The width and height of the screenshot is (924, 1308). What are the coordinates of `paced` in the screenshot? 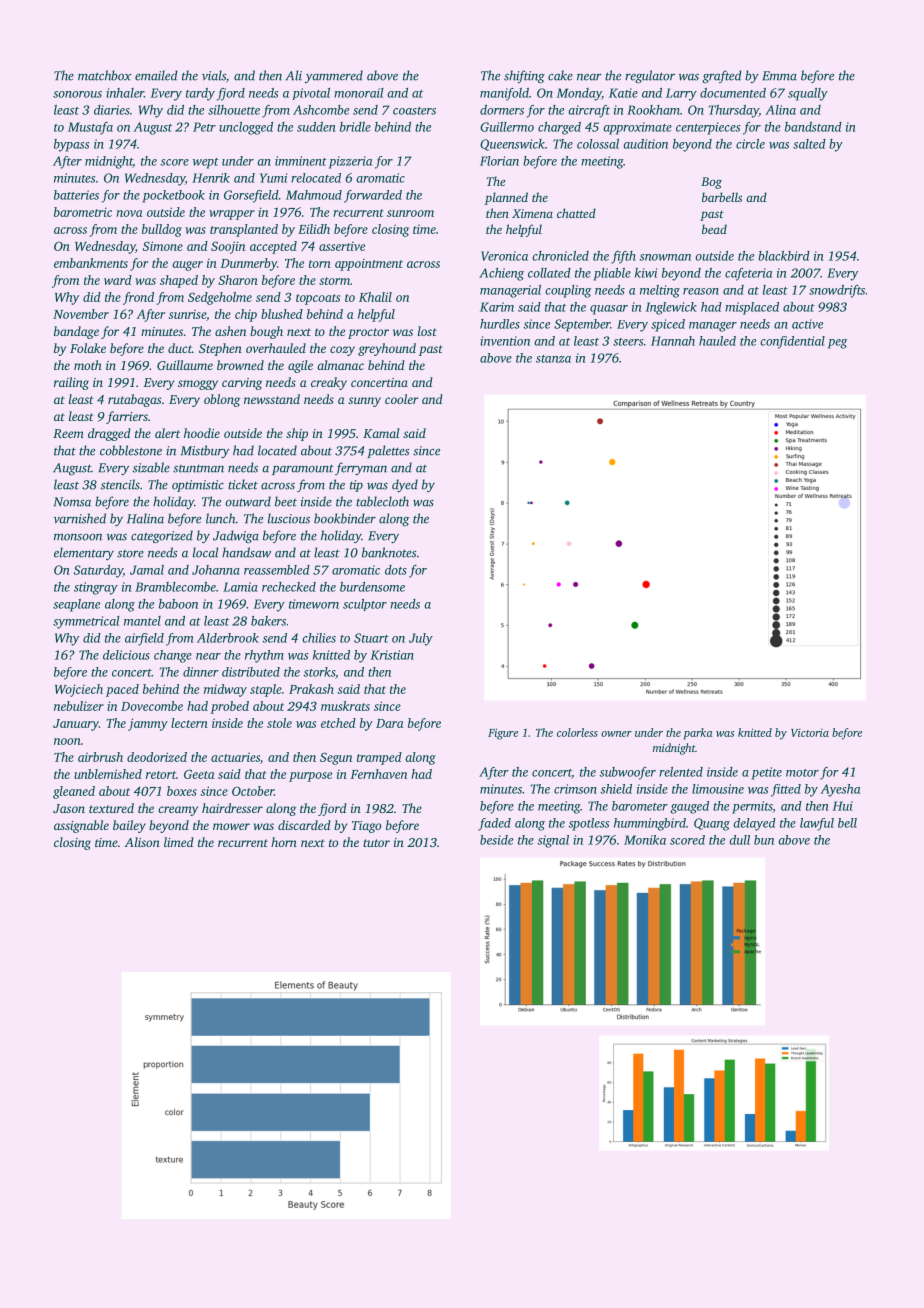 It's located at (122, 690).
